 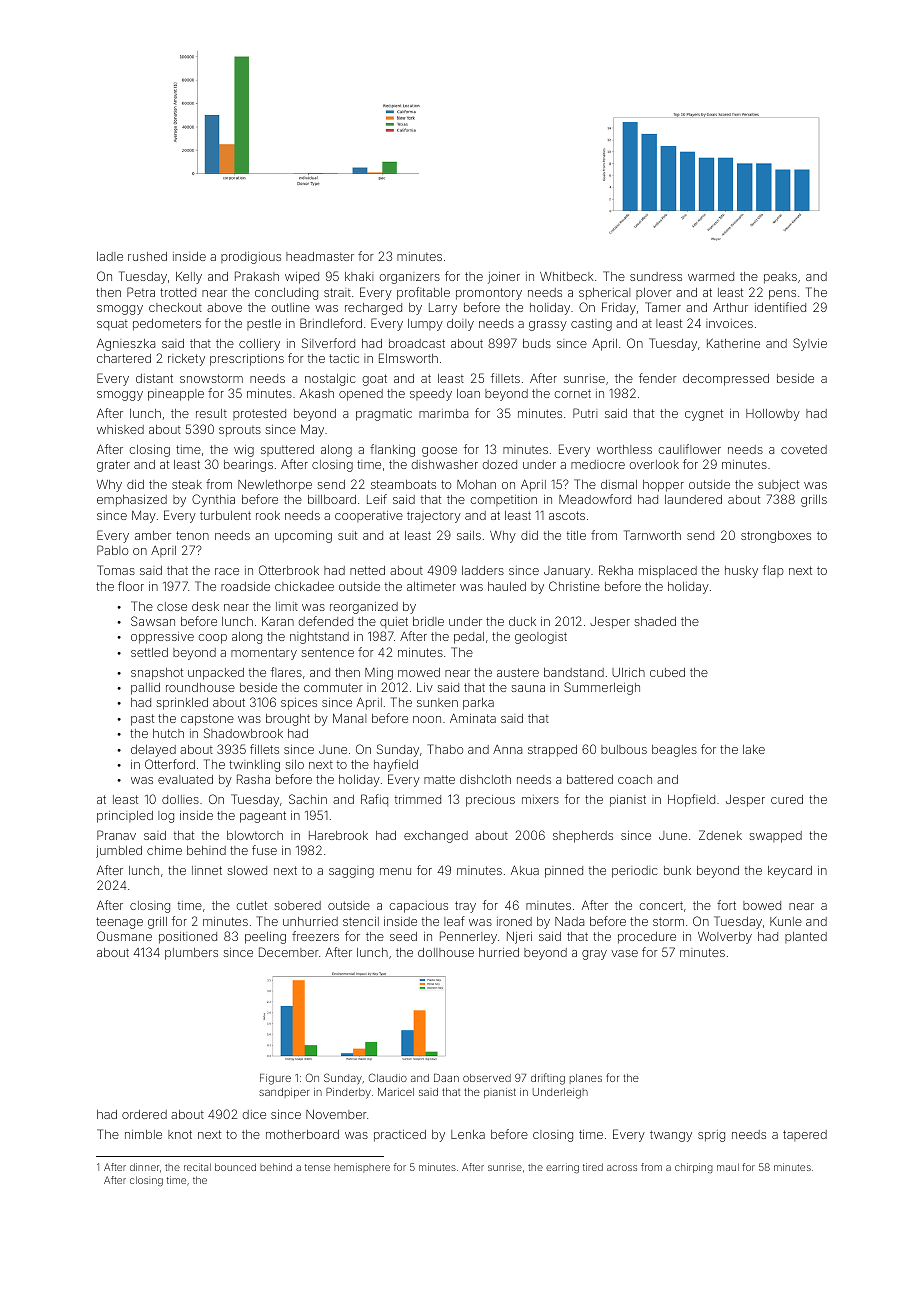 I want to click on worthless, so click(x=624, y=449).
